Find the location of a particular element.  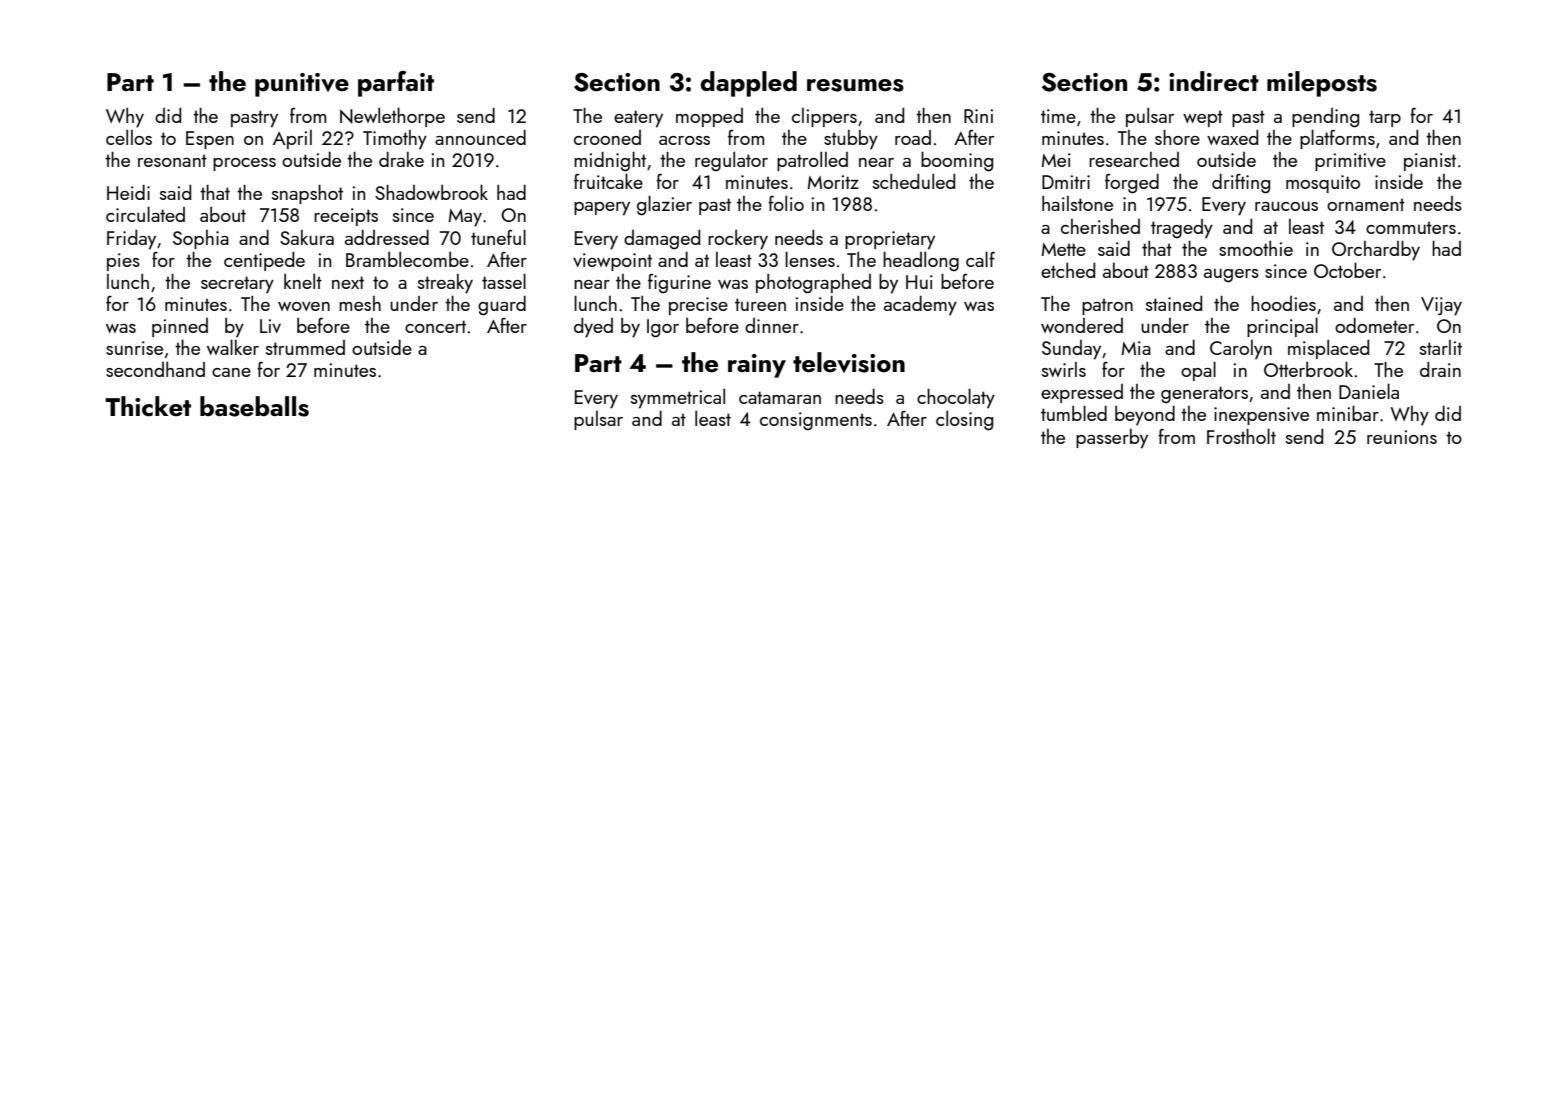

across is located at coordinates (684, 140).
